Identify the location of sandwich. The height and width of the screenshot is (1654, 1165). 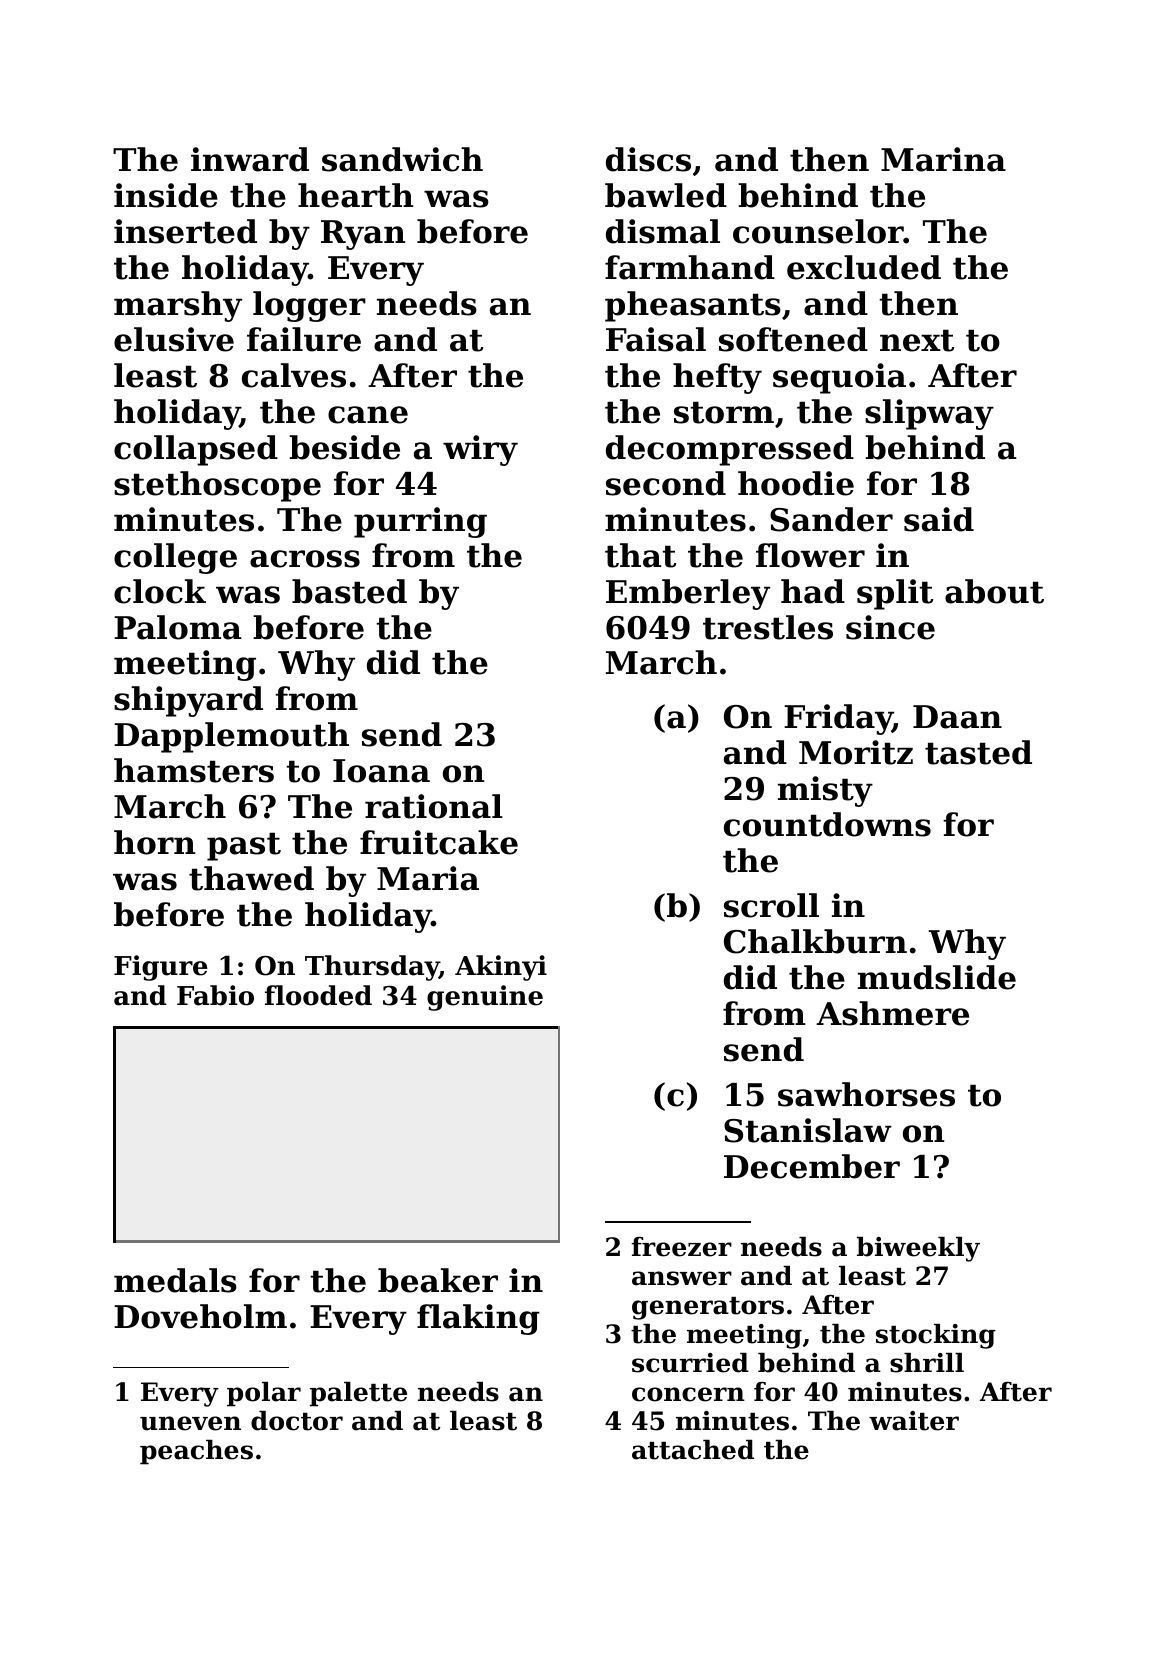
(402, 159).
